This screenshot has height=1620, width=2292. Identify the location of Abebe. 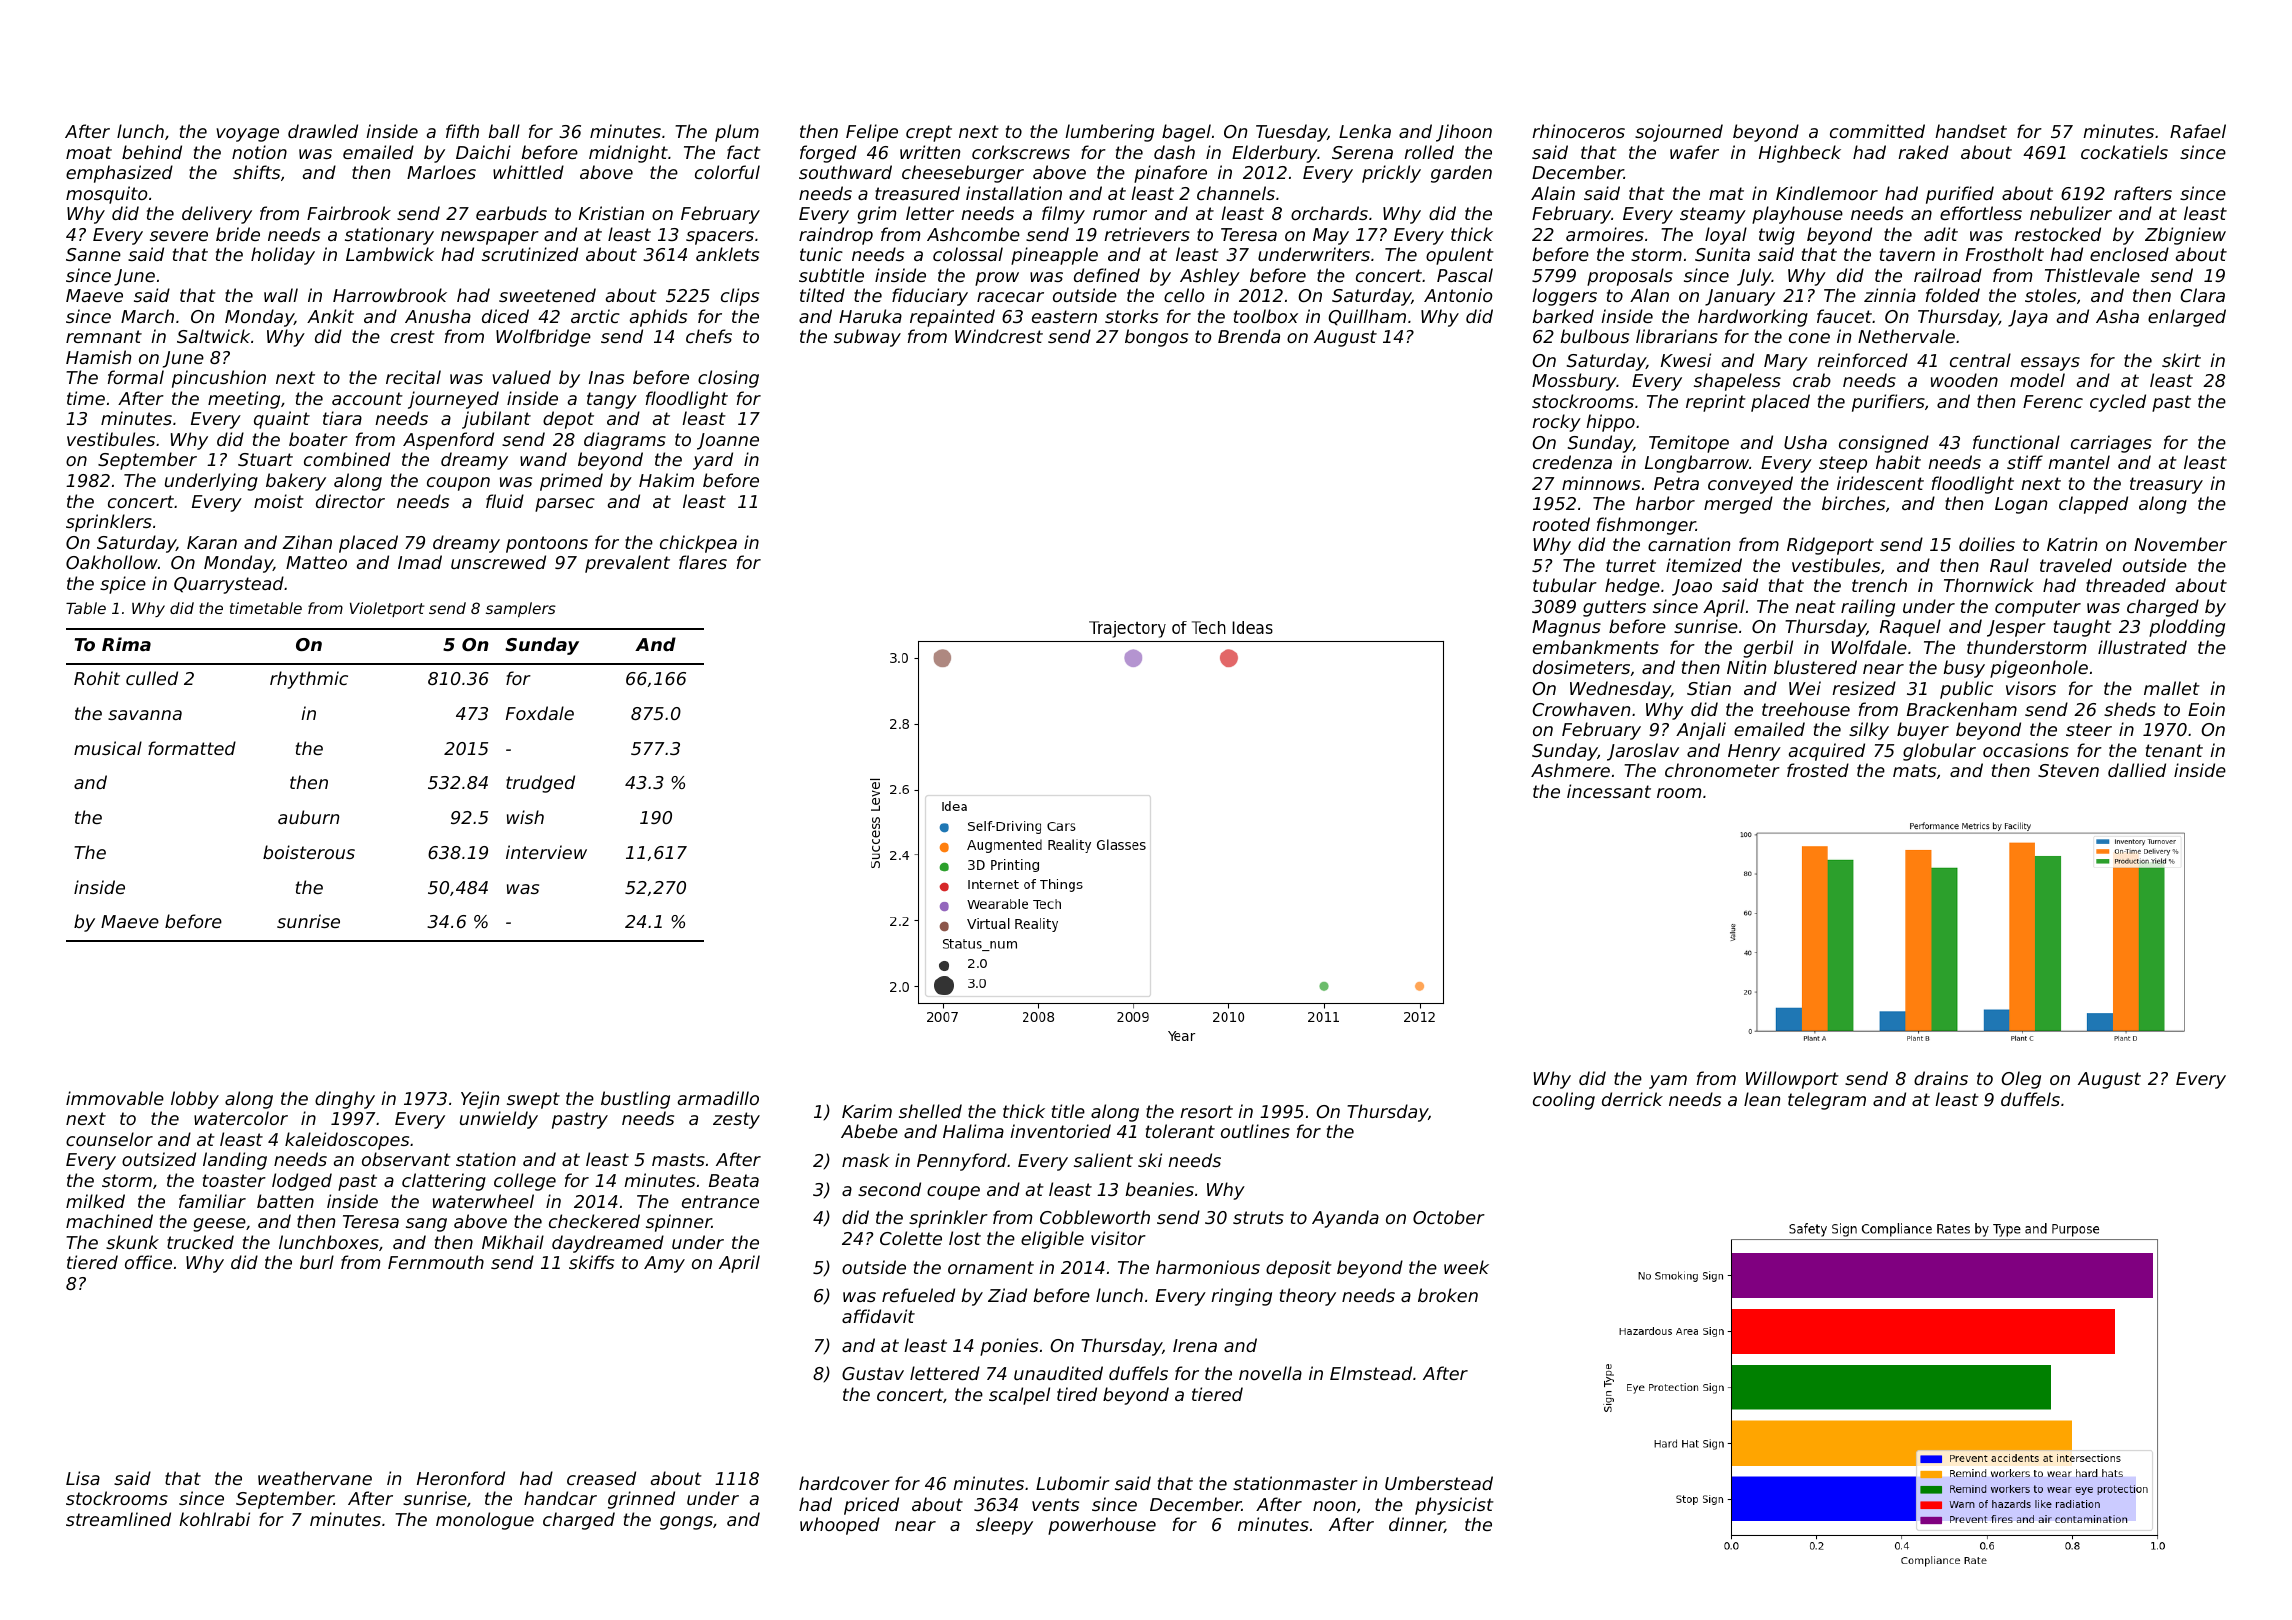
(869, 1131).
